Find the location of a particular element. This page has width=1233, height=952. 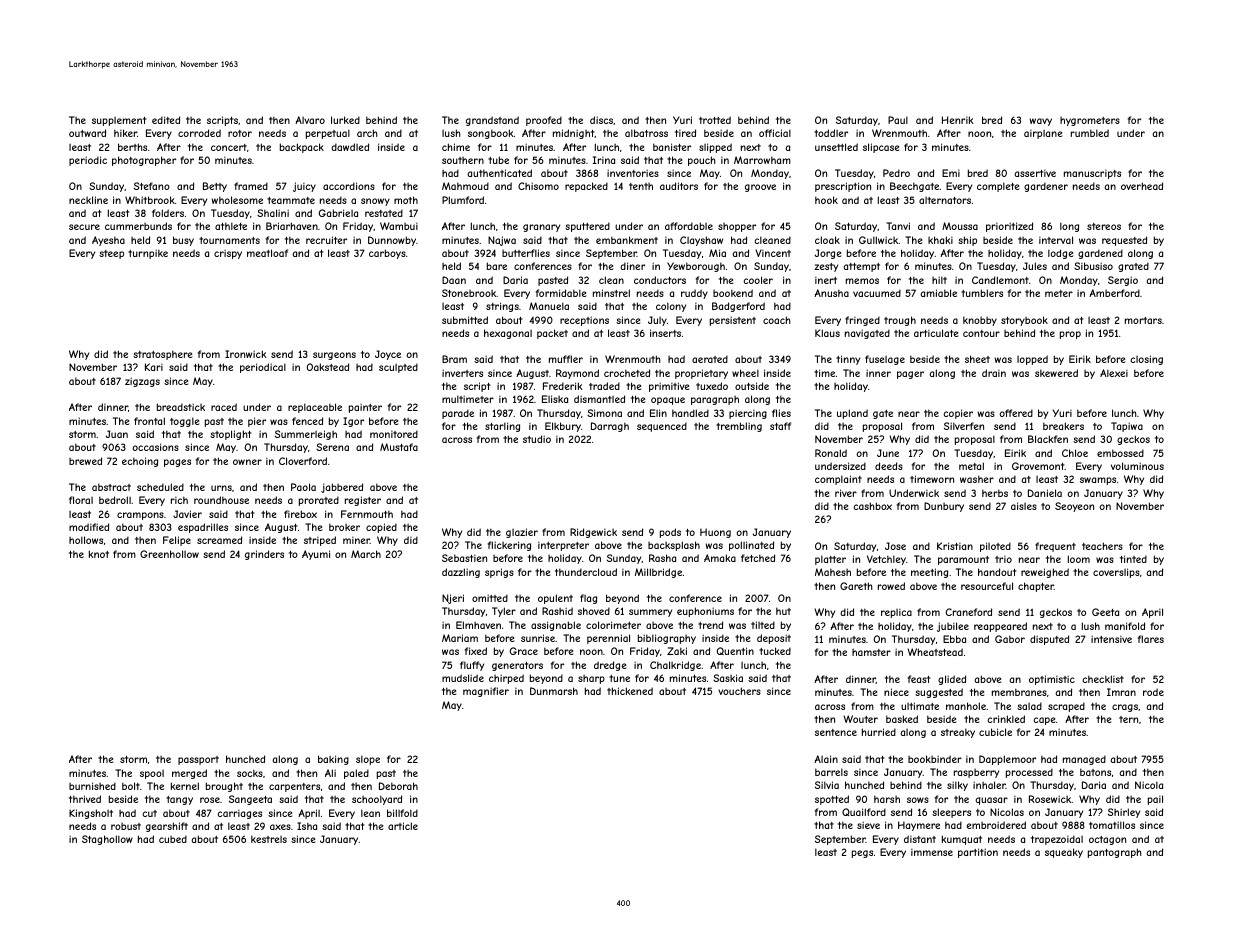

Amberford is located at coordinates (1114, 293).
